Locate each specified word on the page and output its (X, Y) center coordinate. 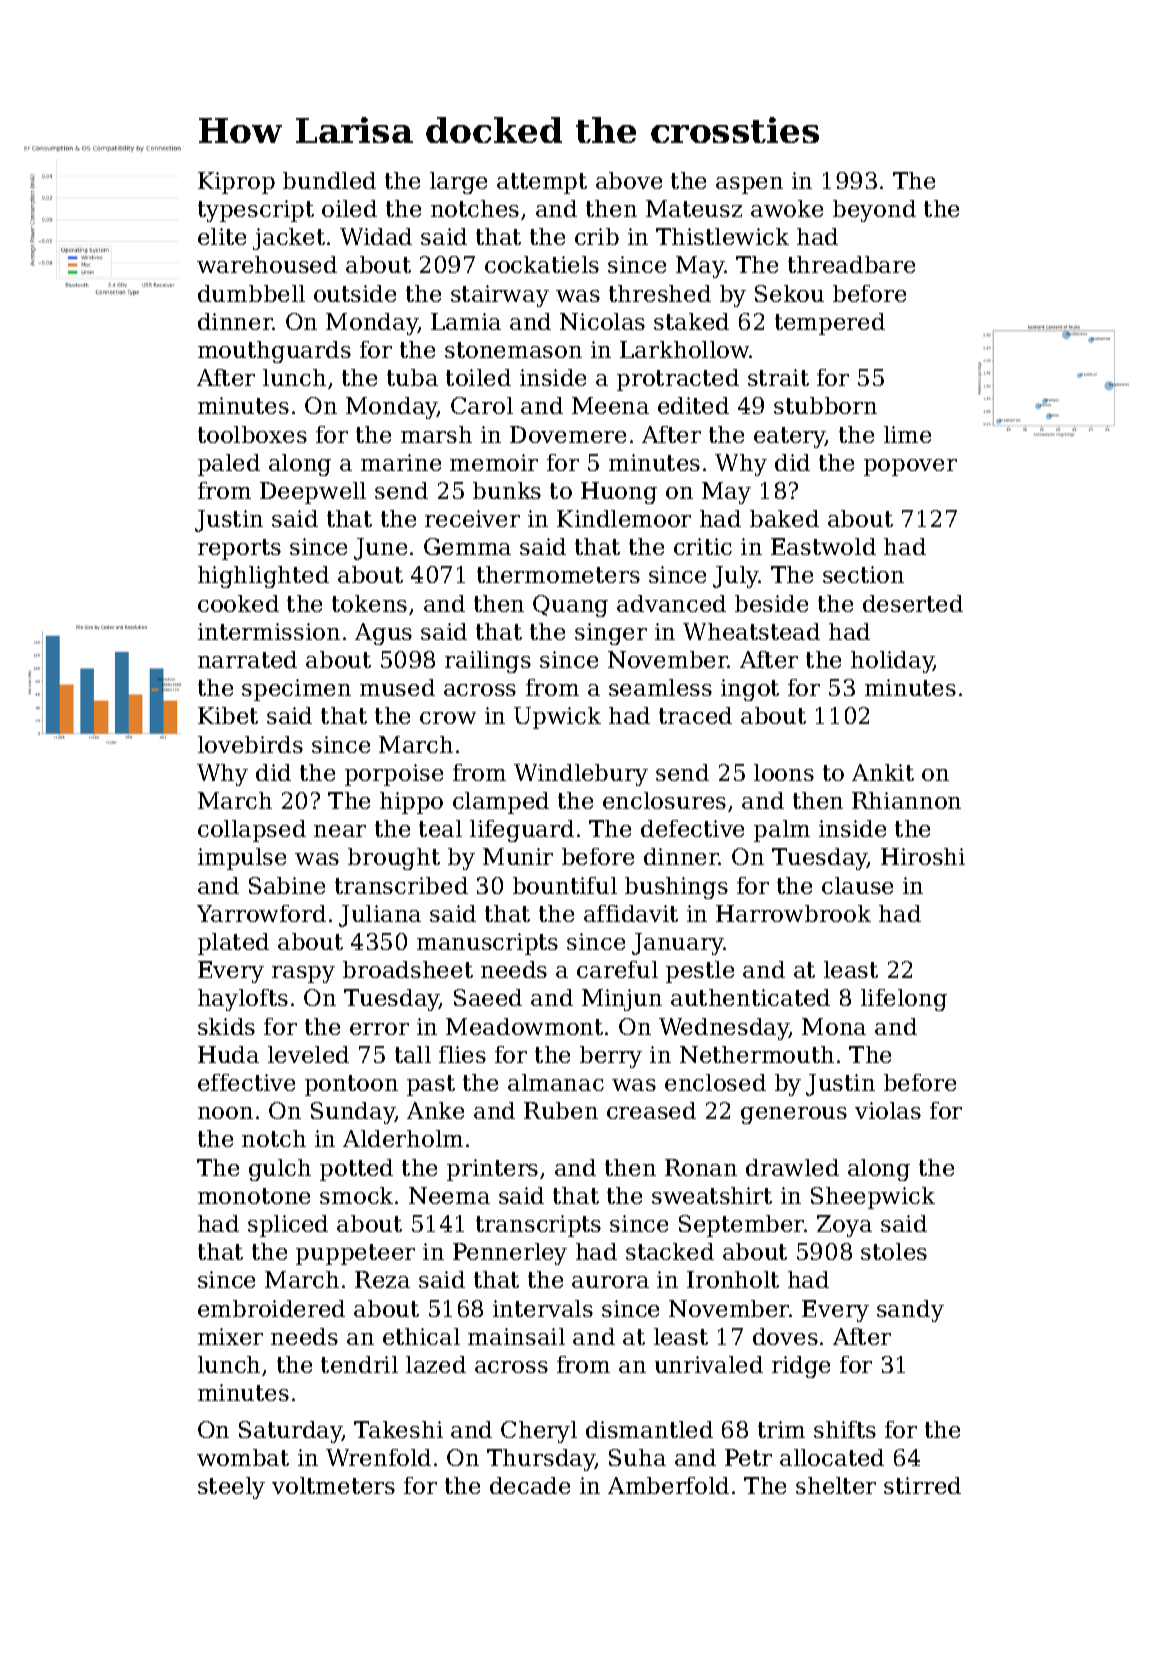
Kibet (228, 715)
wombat (243, 1457)
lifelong (904, 1000)
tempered (830, 324)
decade (530, 1485)
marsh (436, 434)
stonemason (513, 350)
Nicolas (602, 321)
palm (782, 831)
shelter (836, 1485)
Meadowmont (524, 1026)
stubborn (825, 405)
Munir (518, 856)
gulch (280, 1170)
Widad (376, 236)
